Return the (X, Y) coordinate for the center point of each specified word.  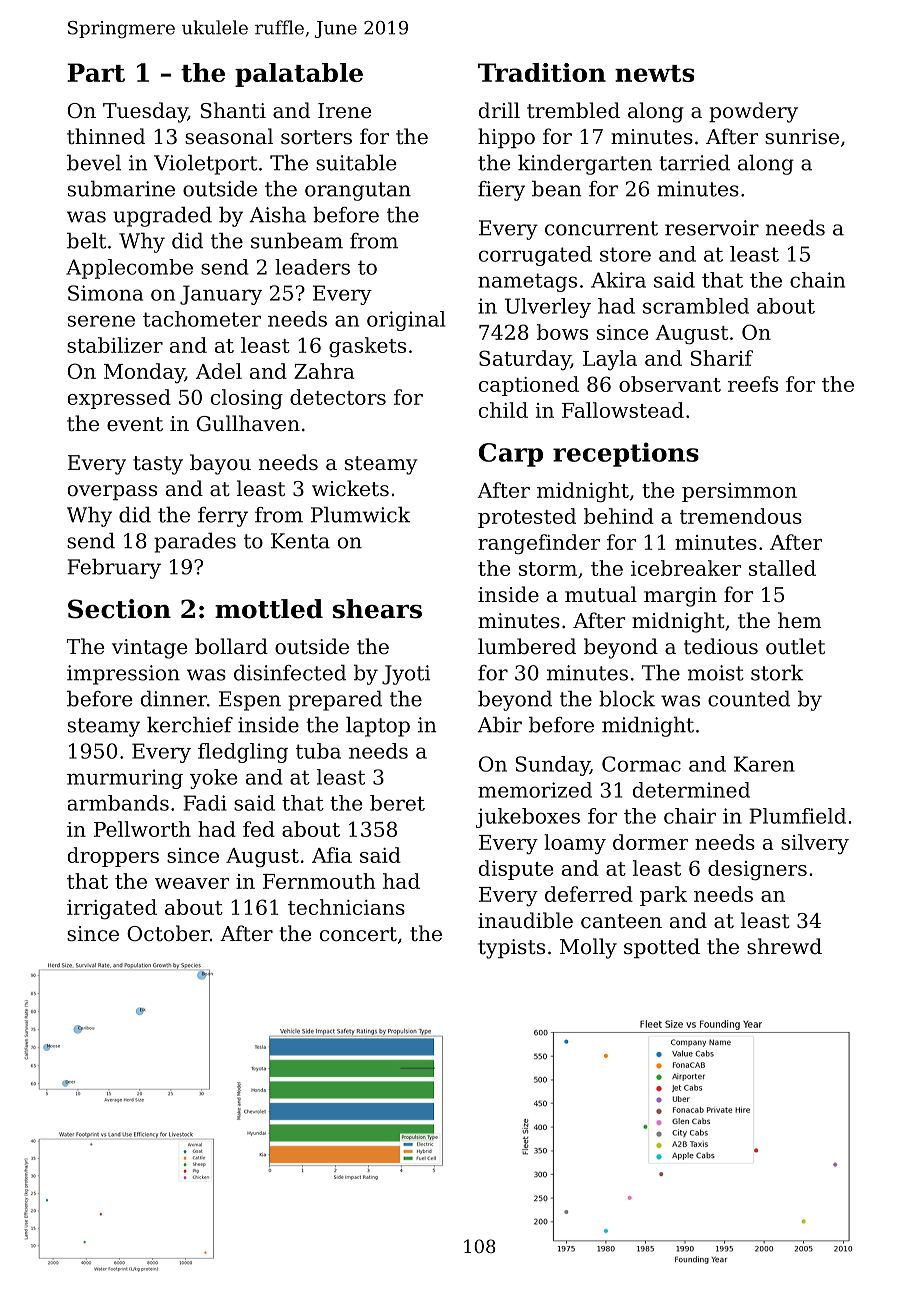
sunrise (802, 137)
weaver (192, 883)
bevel (94, 163)
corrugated (535, 256)
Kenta (300, 541)
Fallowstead (623, 410)
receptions (626, 454)
